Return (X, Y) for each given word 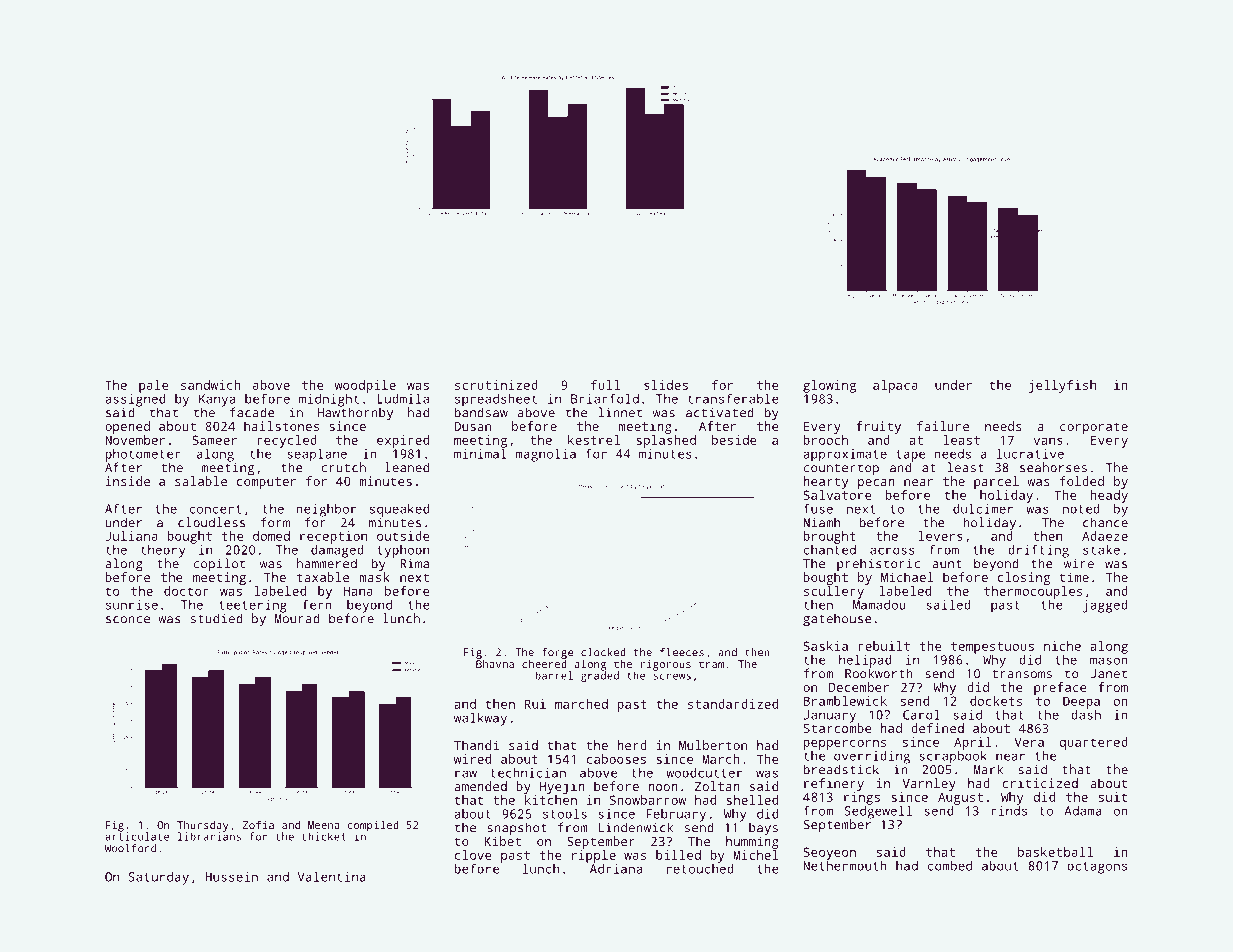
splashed (666, 441)
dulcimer (983, 508)
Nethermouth (845, 865)
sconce (128, 620)
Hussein (231, 877)
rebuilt (884, 646)
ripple (594, 856)
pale (154, 386)
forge (558, 653)
